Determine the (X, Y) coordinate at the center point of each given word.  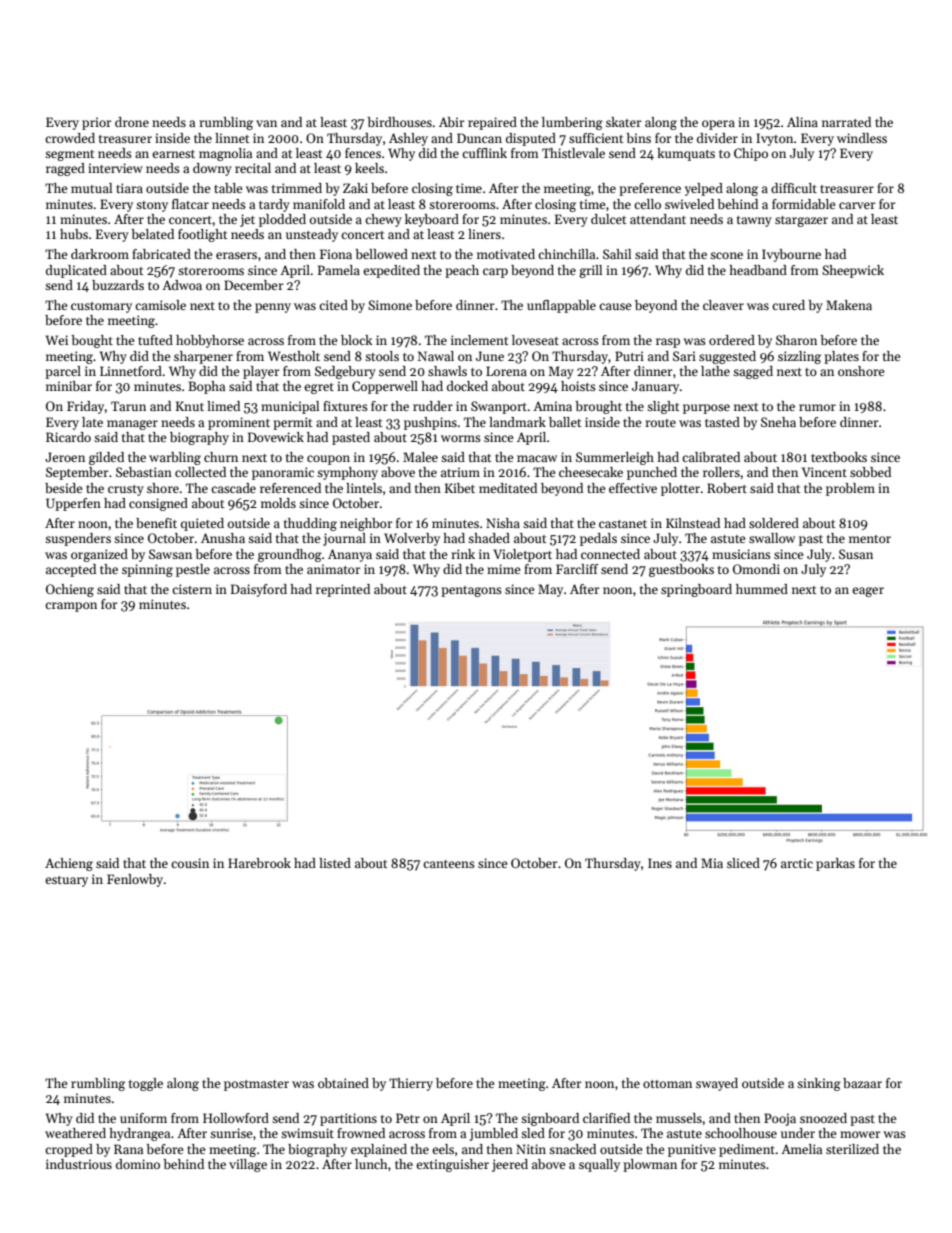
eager (868, 592)
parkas (835, 864)
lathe (715, 371)
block (356, 340)
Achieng (69, 864)
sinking (819, 1084)
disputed (531, 139)
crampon (71, 607)
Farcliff (577, 569)
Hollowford (236, 1118)
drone (132, 122)
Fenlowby (135, 880)
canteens (449, 864)
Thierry (411, 1084)
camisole (160, 305)
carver (857, 205)
